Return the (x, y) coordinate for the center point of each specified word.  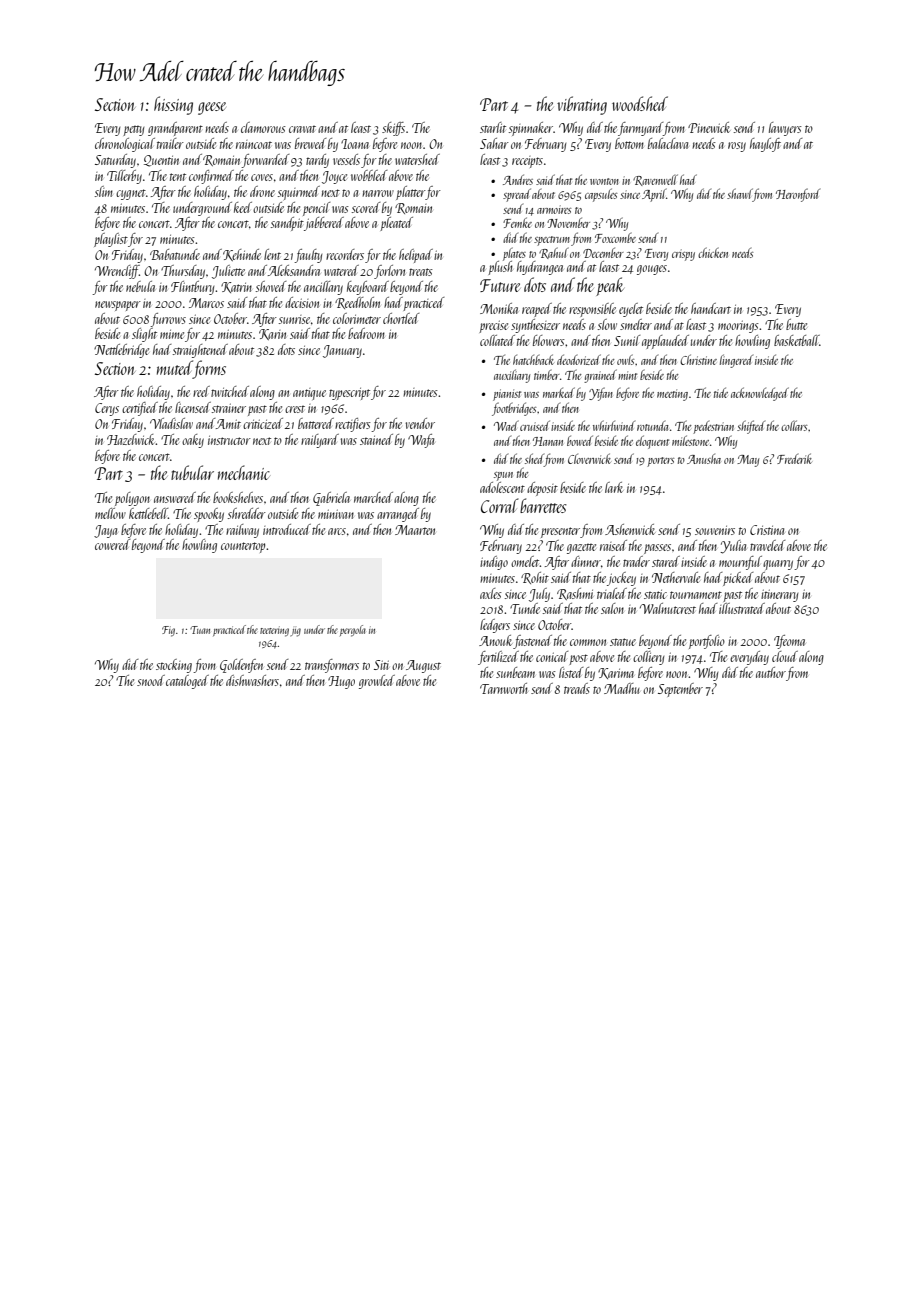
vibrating (582, 105)
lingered (736, 361)
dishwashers (252, 680)
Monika (499, 308)
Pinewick (709, 127)
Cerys (107, 409)
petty (133, 131)
